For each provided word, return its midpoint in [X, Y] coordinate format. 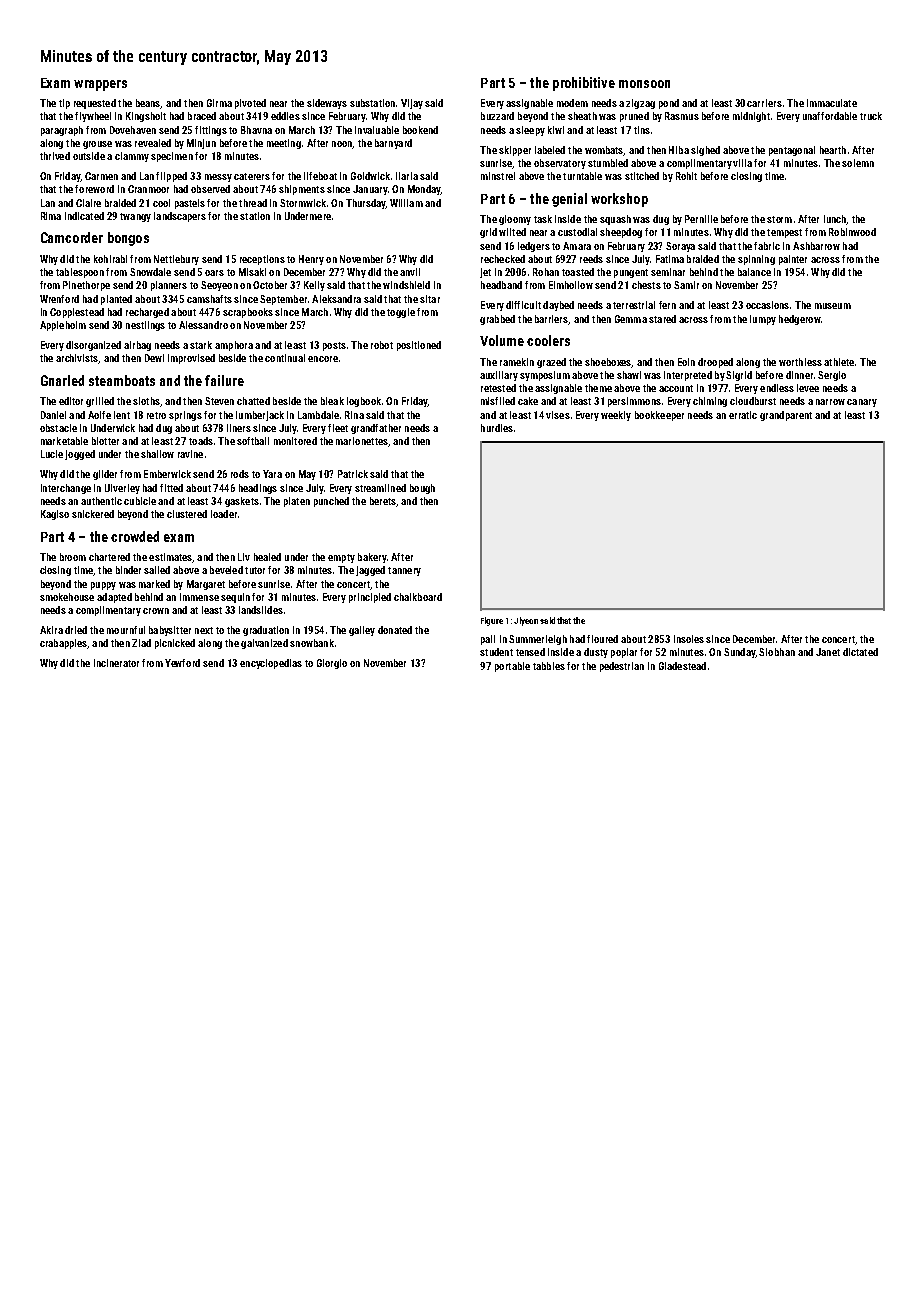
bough [422, 489]
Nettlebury [176, 260]
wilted [512, 232]
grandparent [786, 416]
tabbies [549, 666]
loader [224, 514]
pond [669, 104]
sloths [146, 401]
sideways [327, 104]
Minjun [201, 144]
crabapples [63, 644]
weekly [616, 416]
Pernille [701, 219]
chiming [710, 402]
